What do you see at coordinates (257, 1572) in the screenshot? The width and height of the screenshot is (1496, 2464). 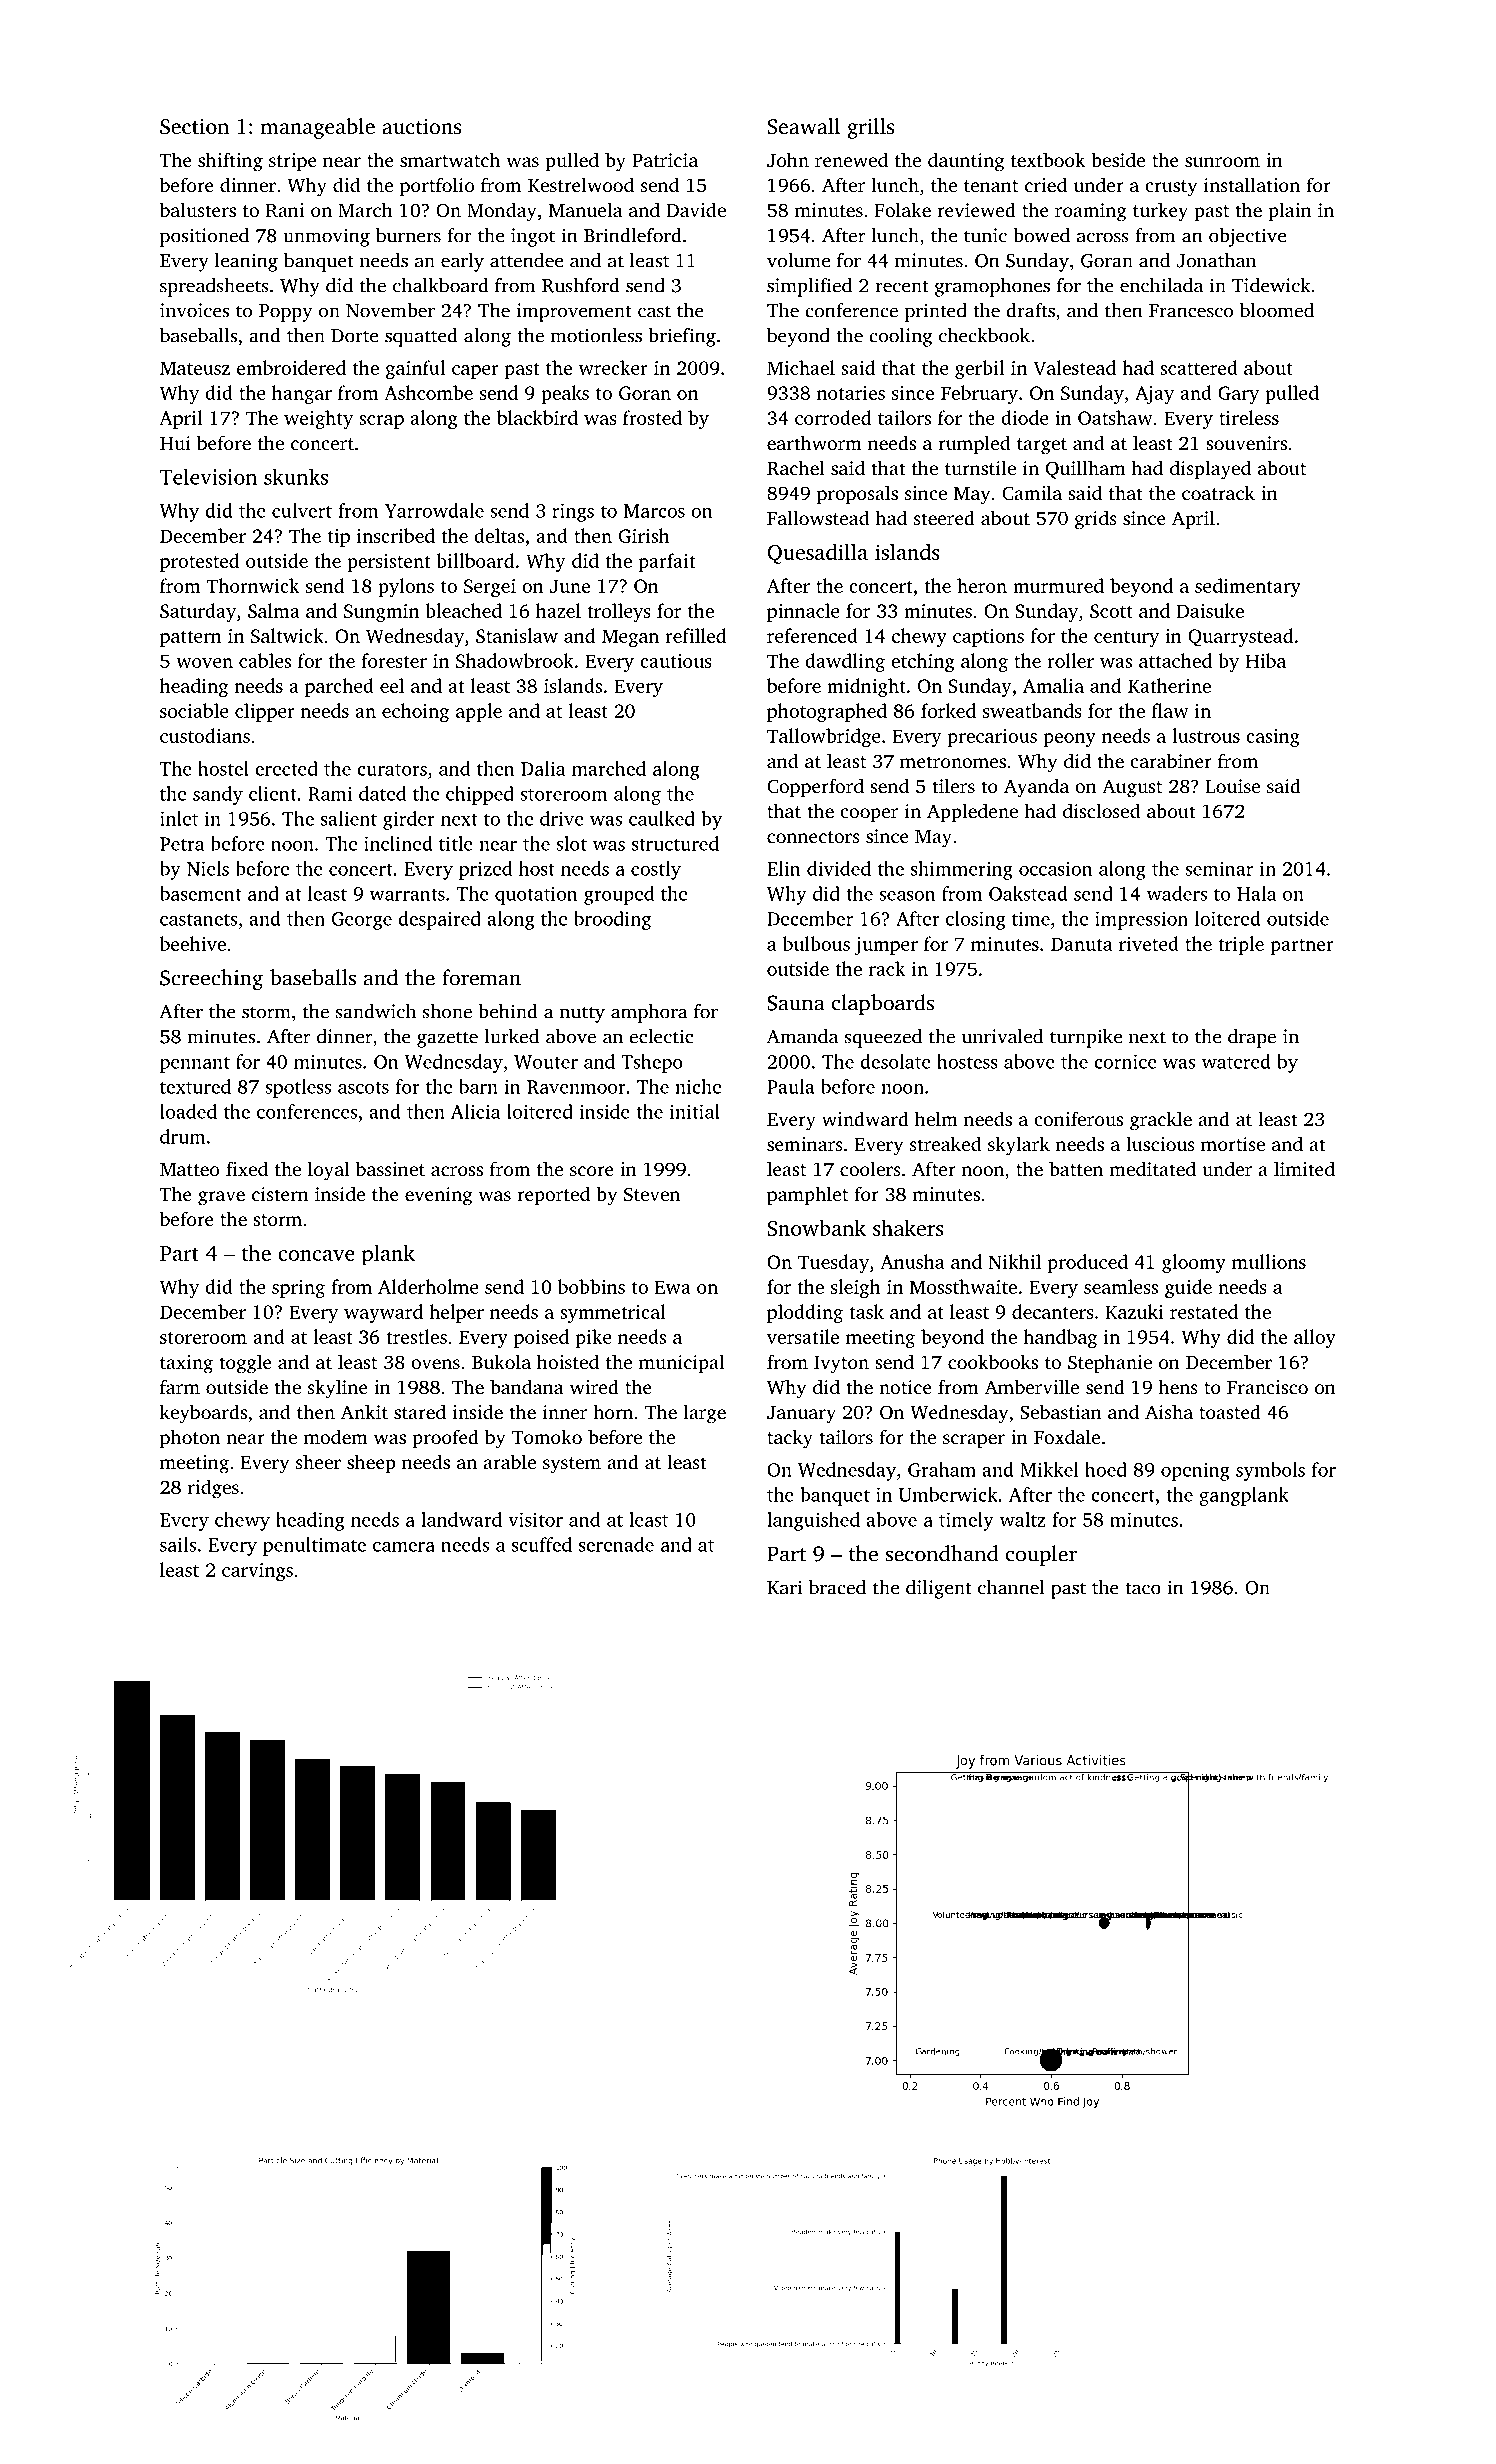 I see `carvings` at bounding box center [257, 1572].
